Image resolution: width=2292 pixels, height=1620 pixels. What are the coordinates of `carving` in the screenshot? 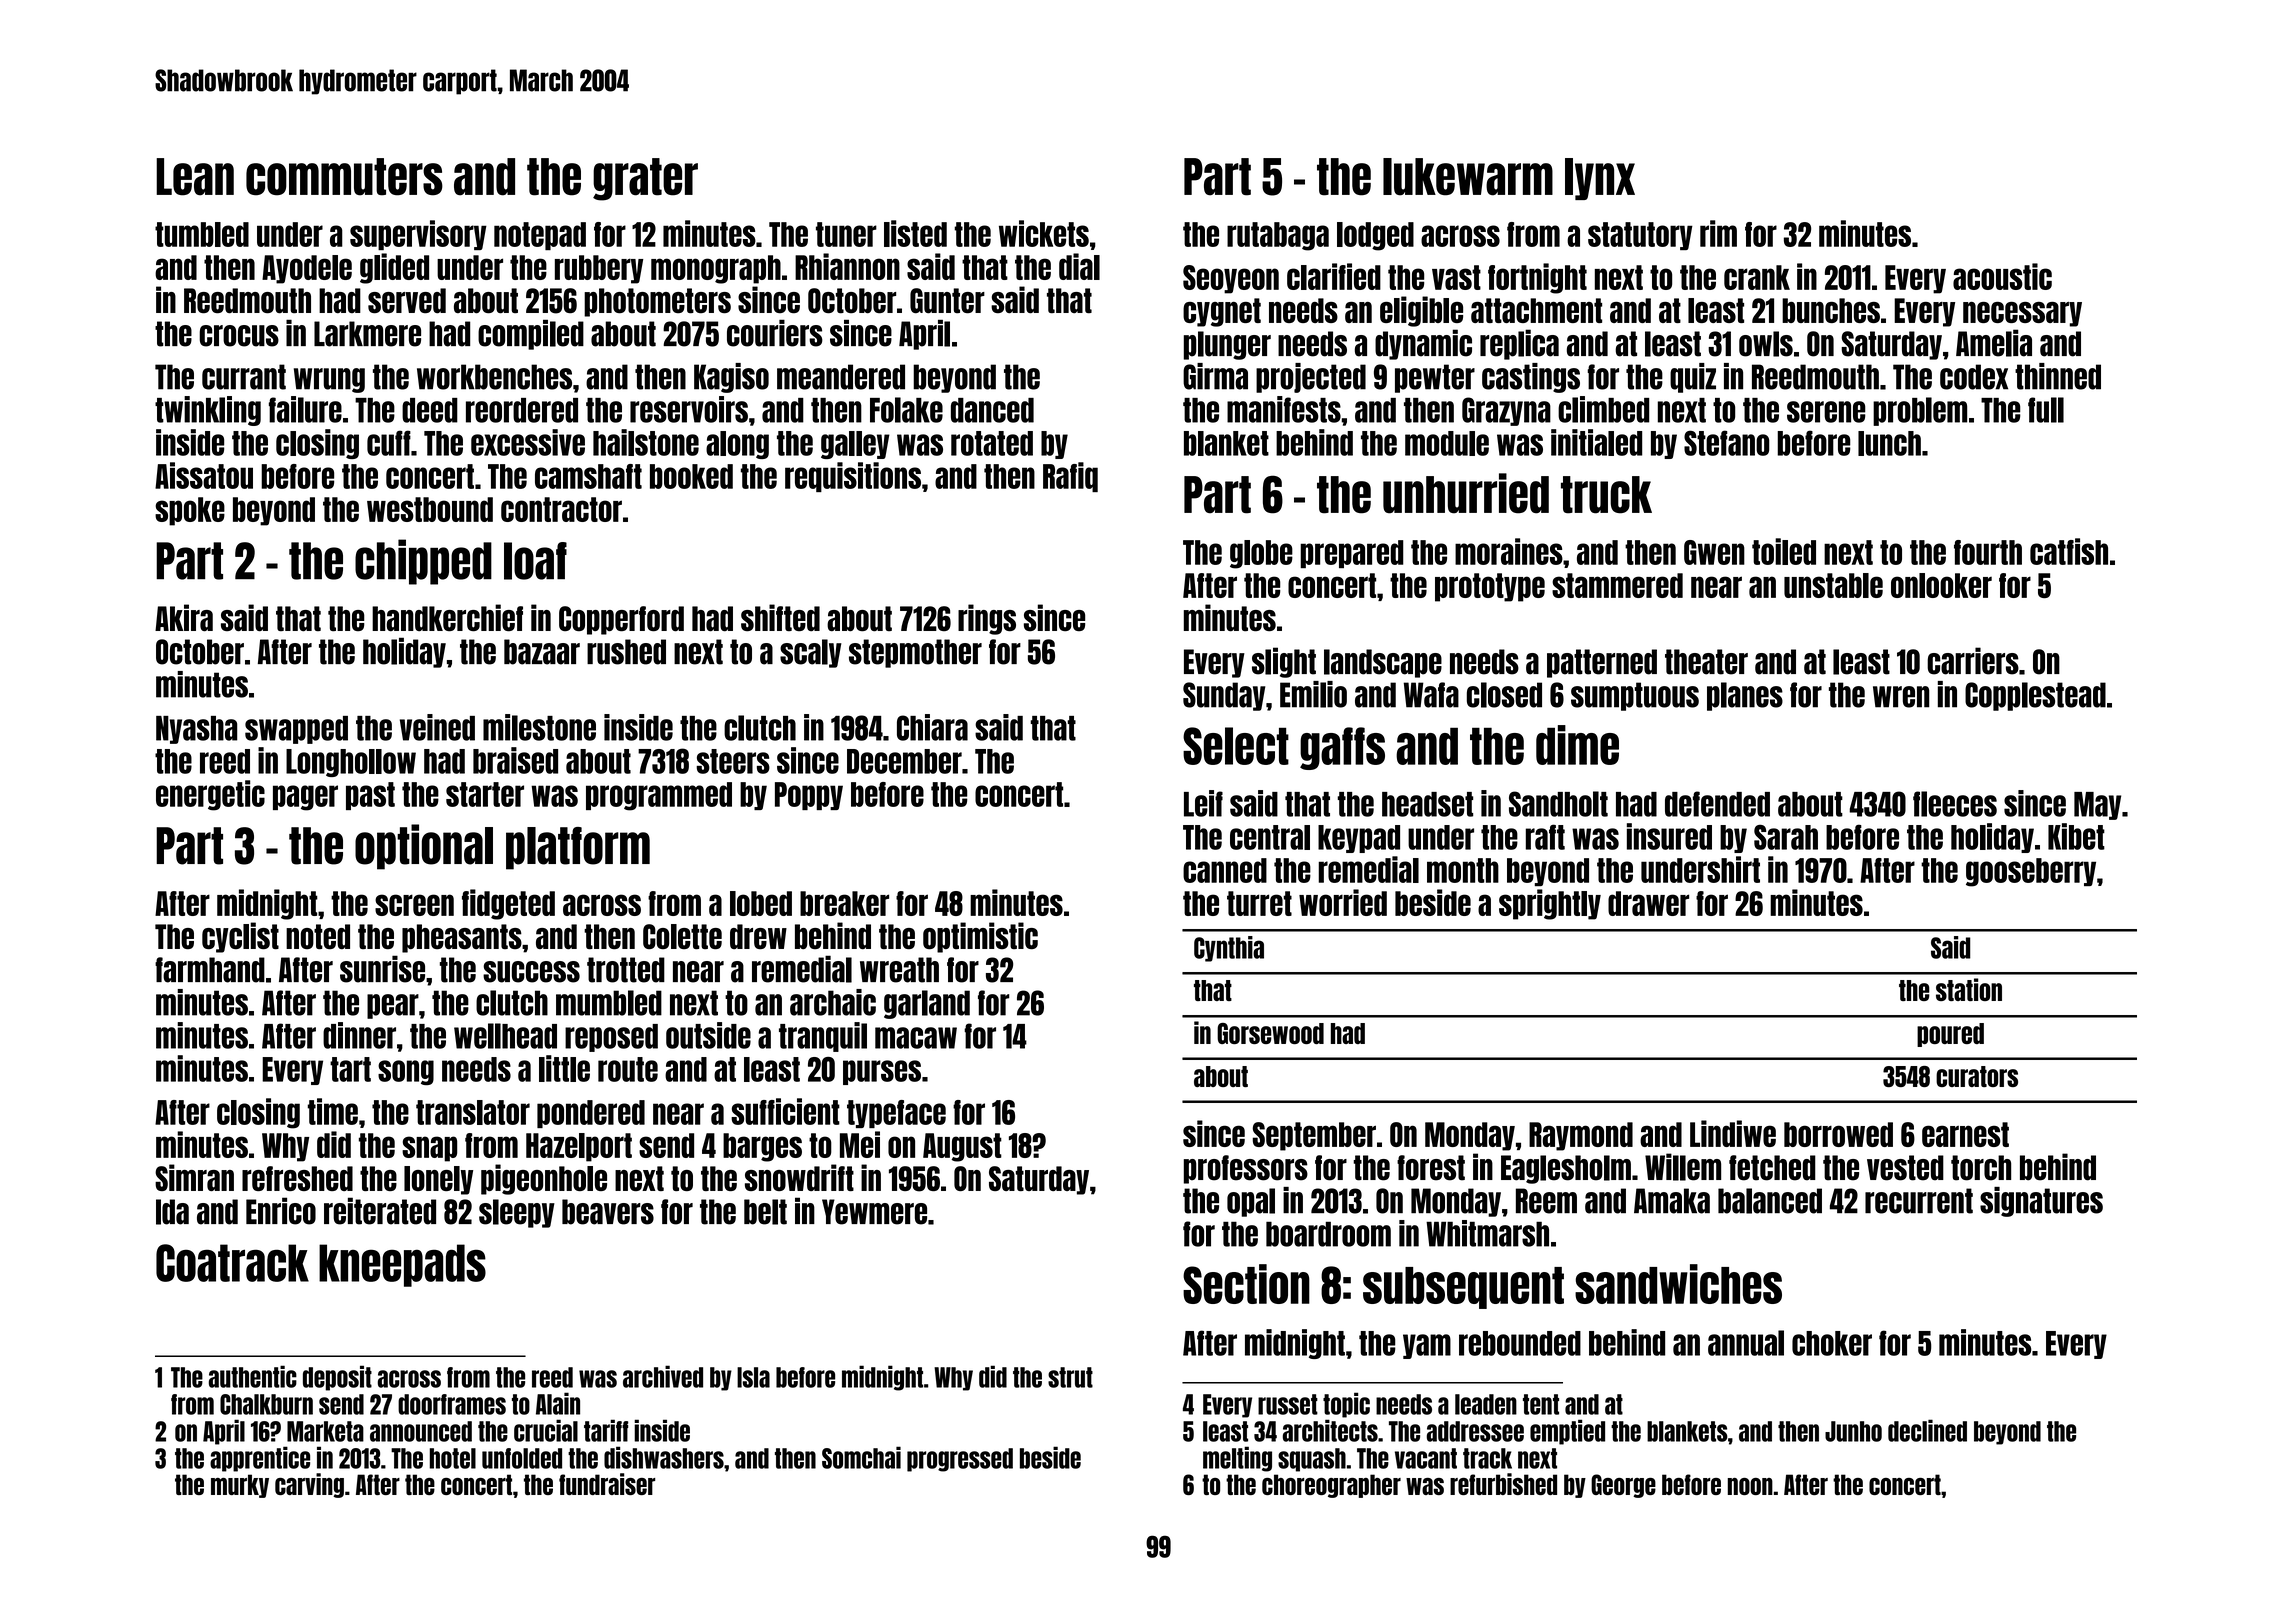 It's located at (309, 1485).
